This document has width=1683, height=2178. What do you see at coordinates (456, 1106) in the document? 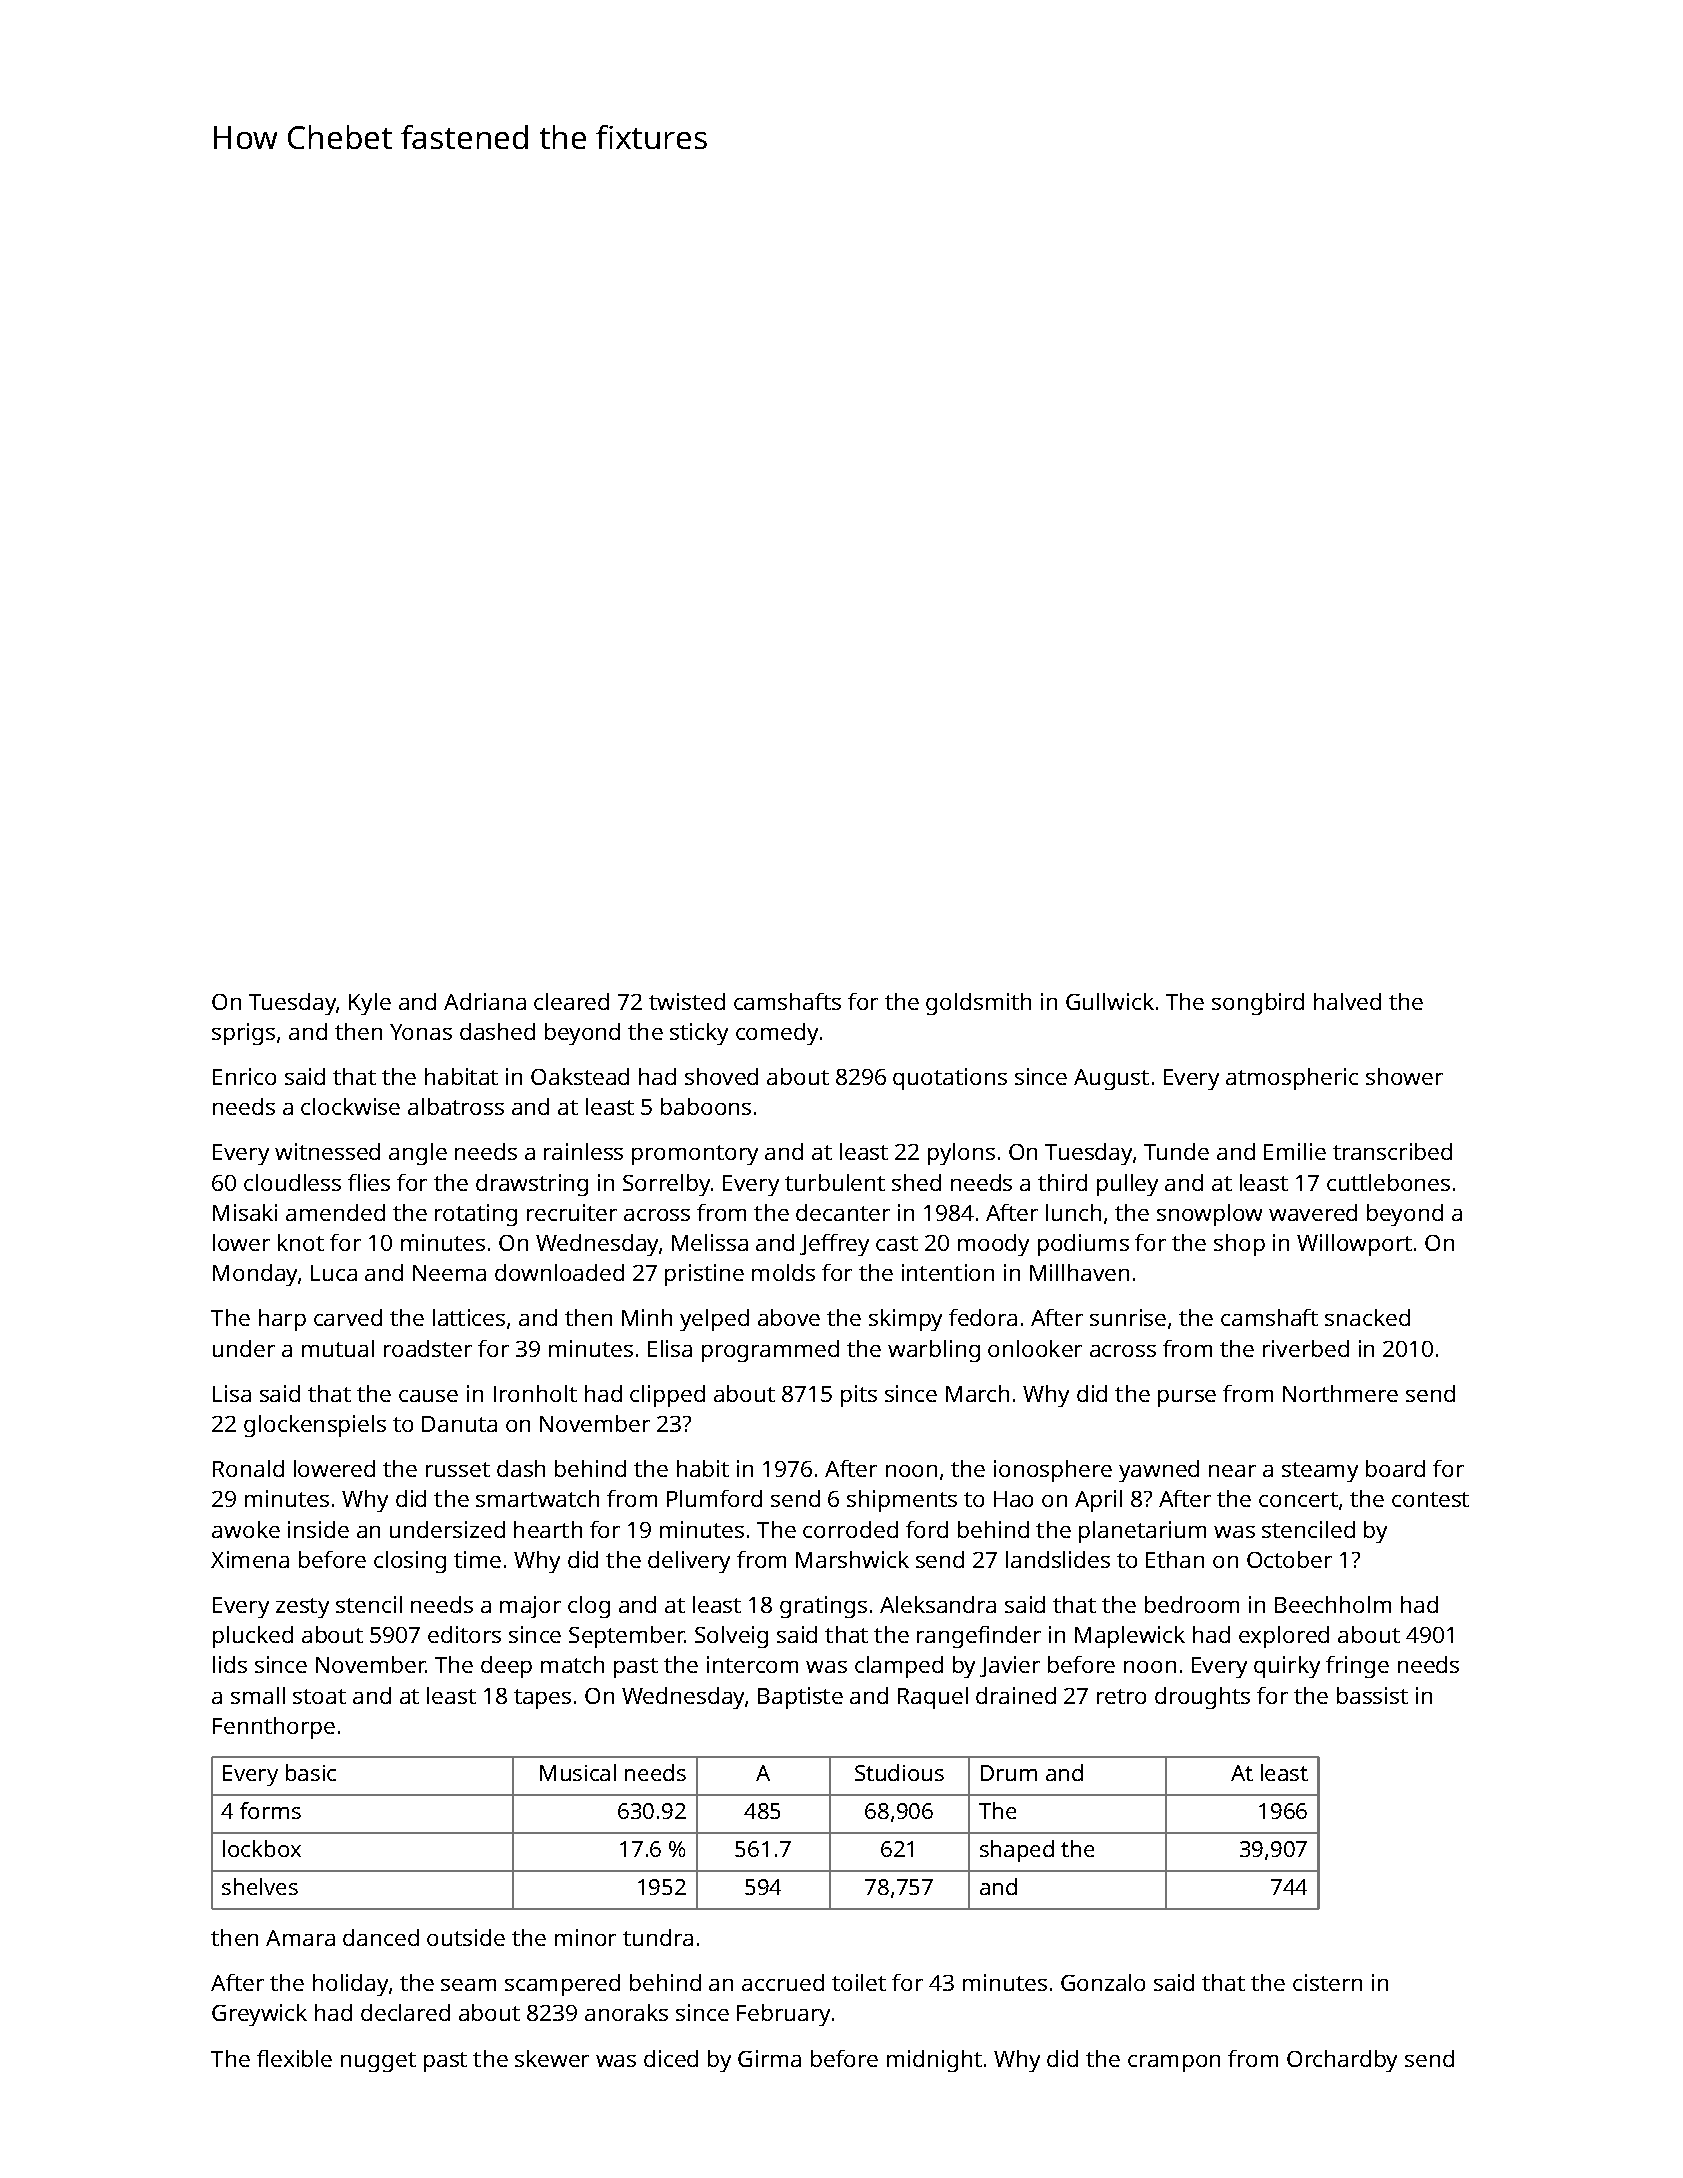
I see `albatross` at bounding box center [456, 1106].
